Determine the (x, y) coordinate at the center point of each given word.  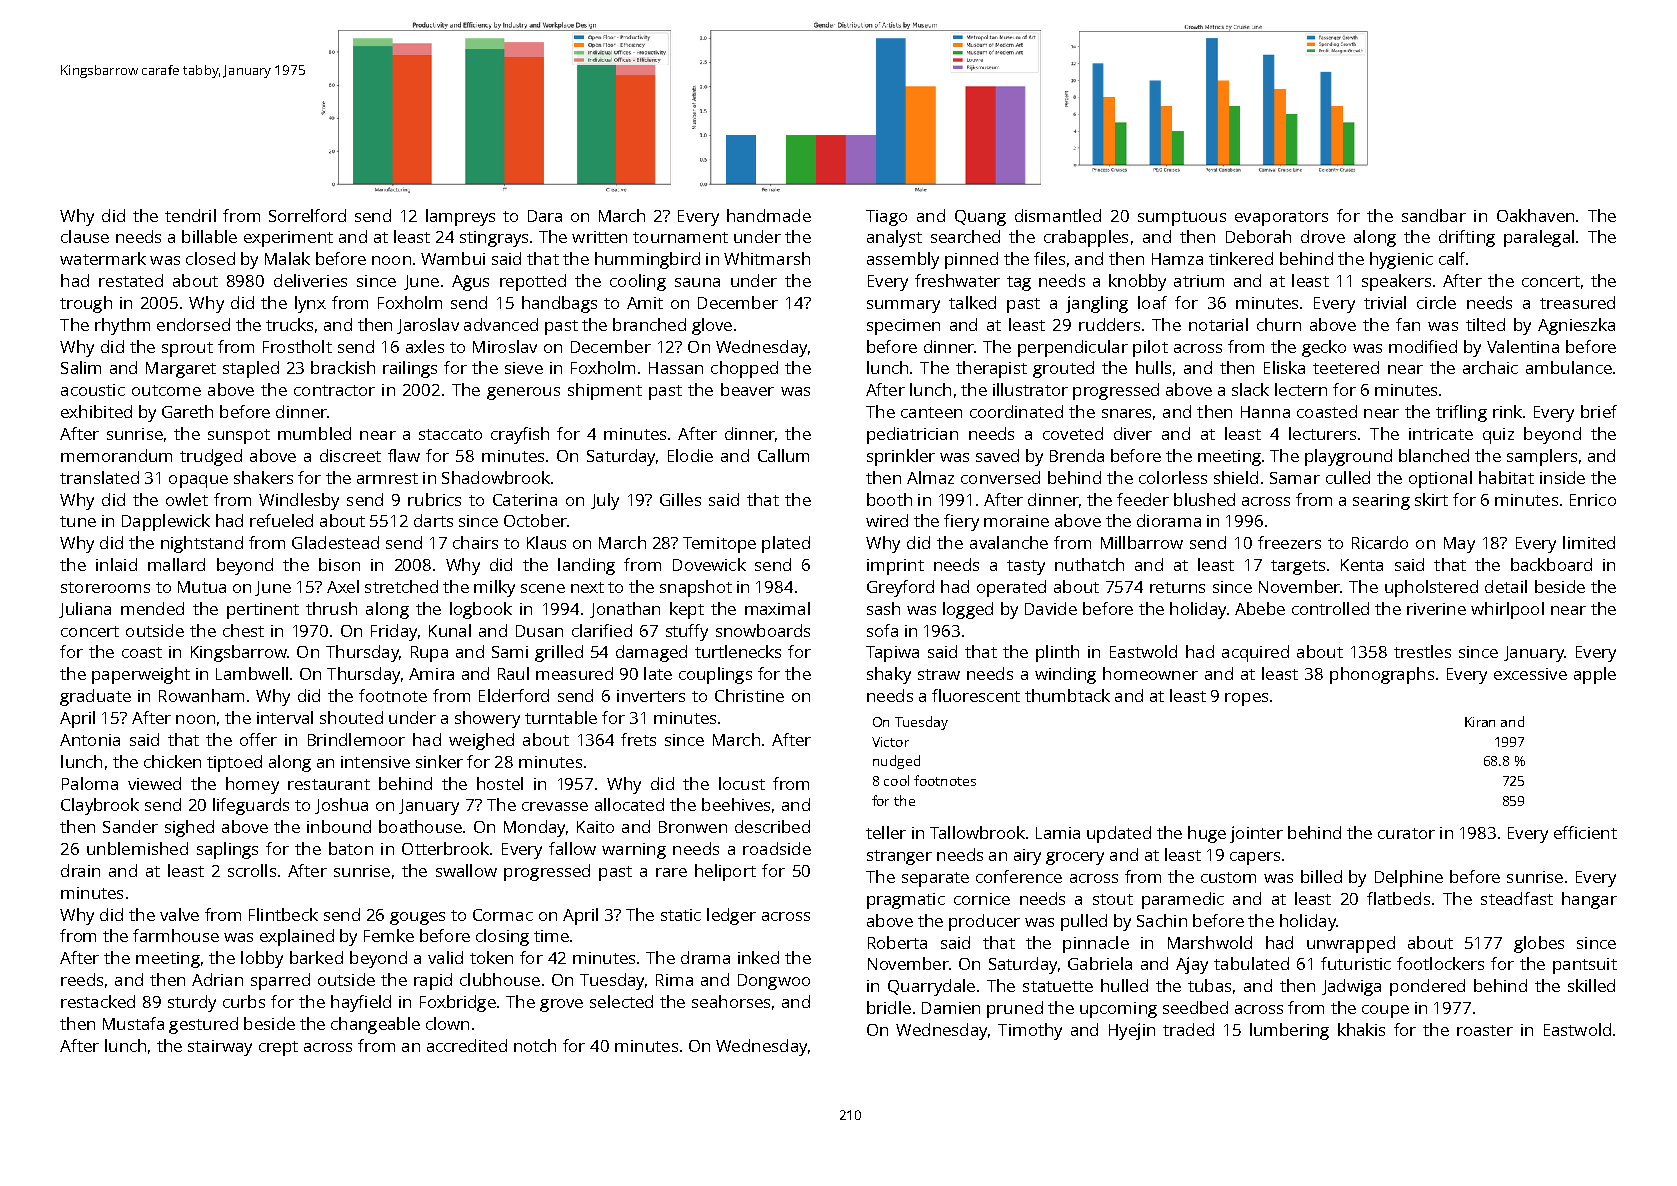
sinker (439, 761)
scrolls (252, 870)
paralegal (1539, 238)
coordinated (1016, 411)
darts (433, 520)
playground (1348, 457)
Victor (890, 742)
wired (887, 520)
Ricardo (1380, 542)
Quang (980, 218)
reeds (82, 979)
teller (886, 832)
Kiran (1480, 722)
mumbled (314, 433)
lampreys (460, 217)
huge (1207, 834)
